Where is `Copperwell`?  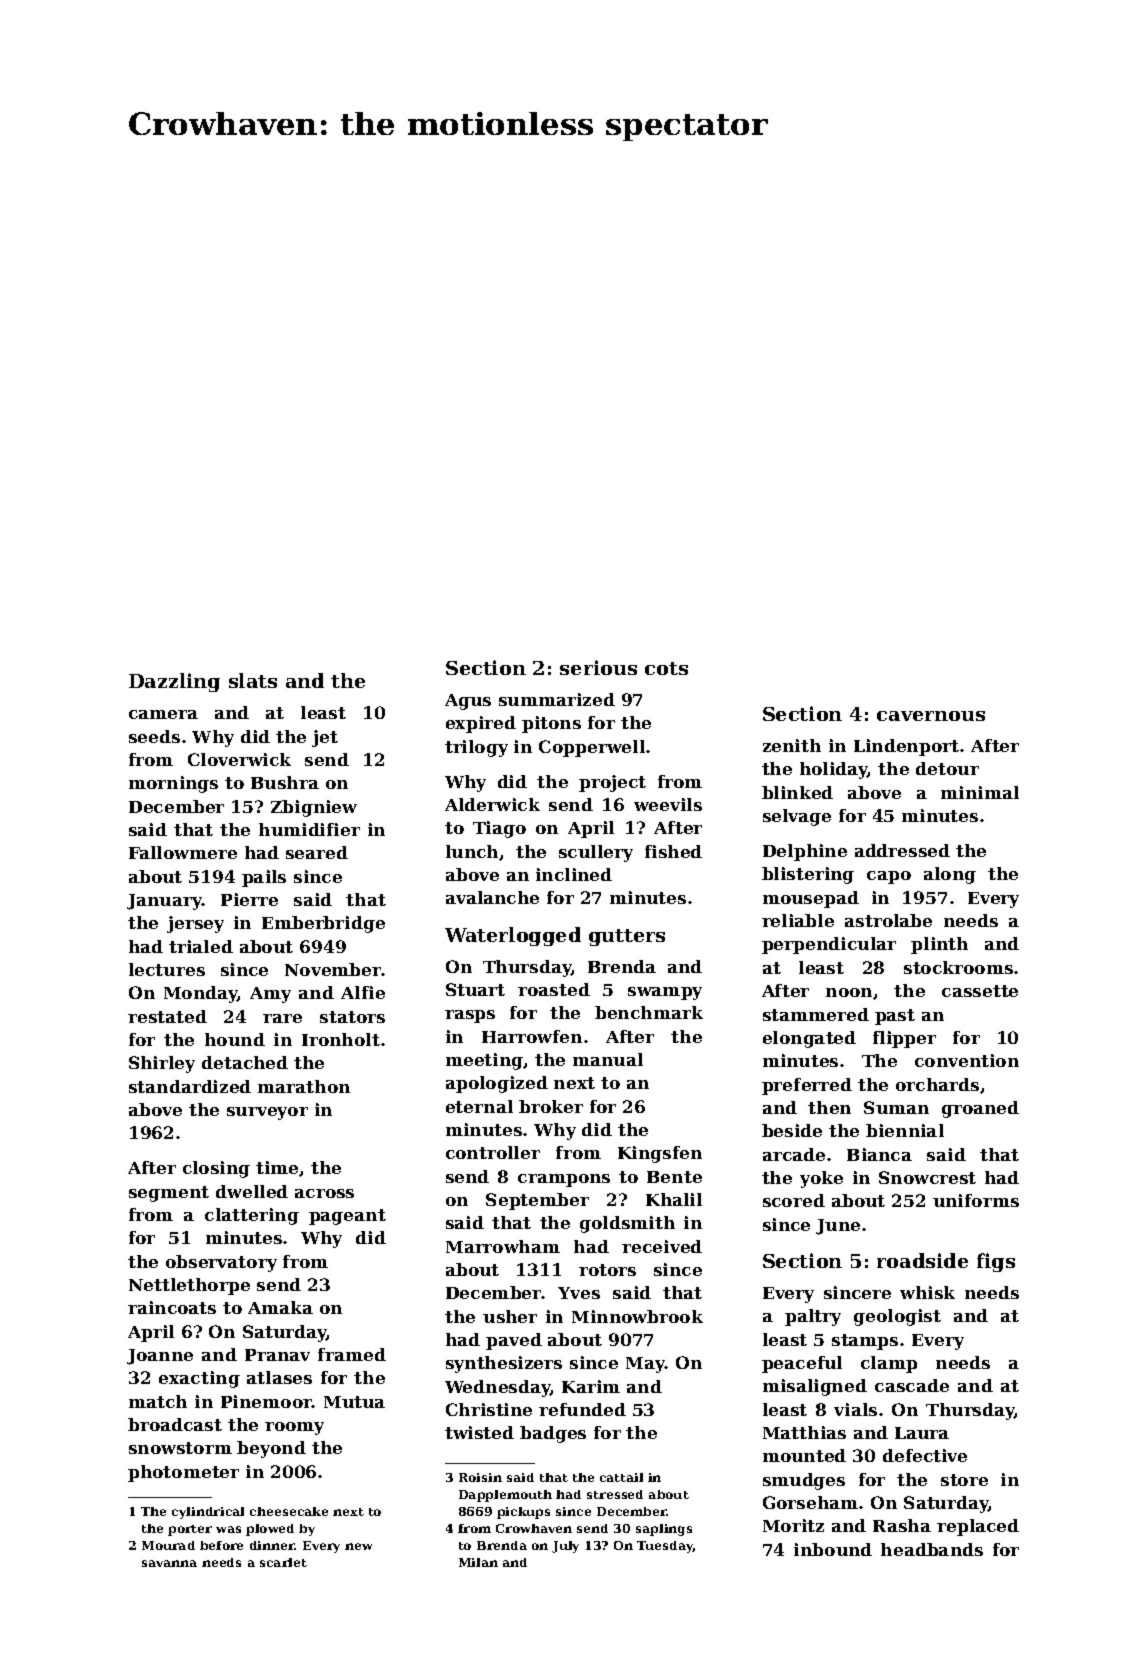
Copperwell is located at coordinates (592, 748).
